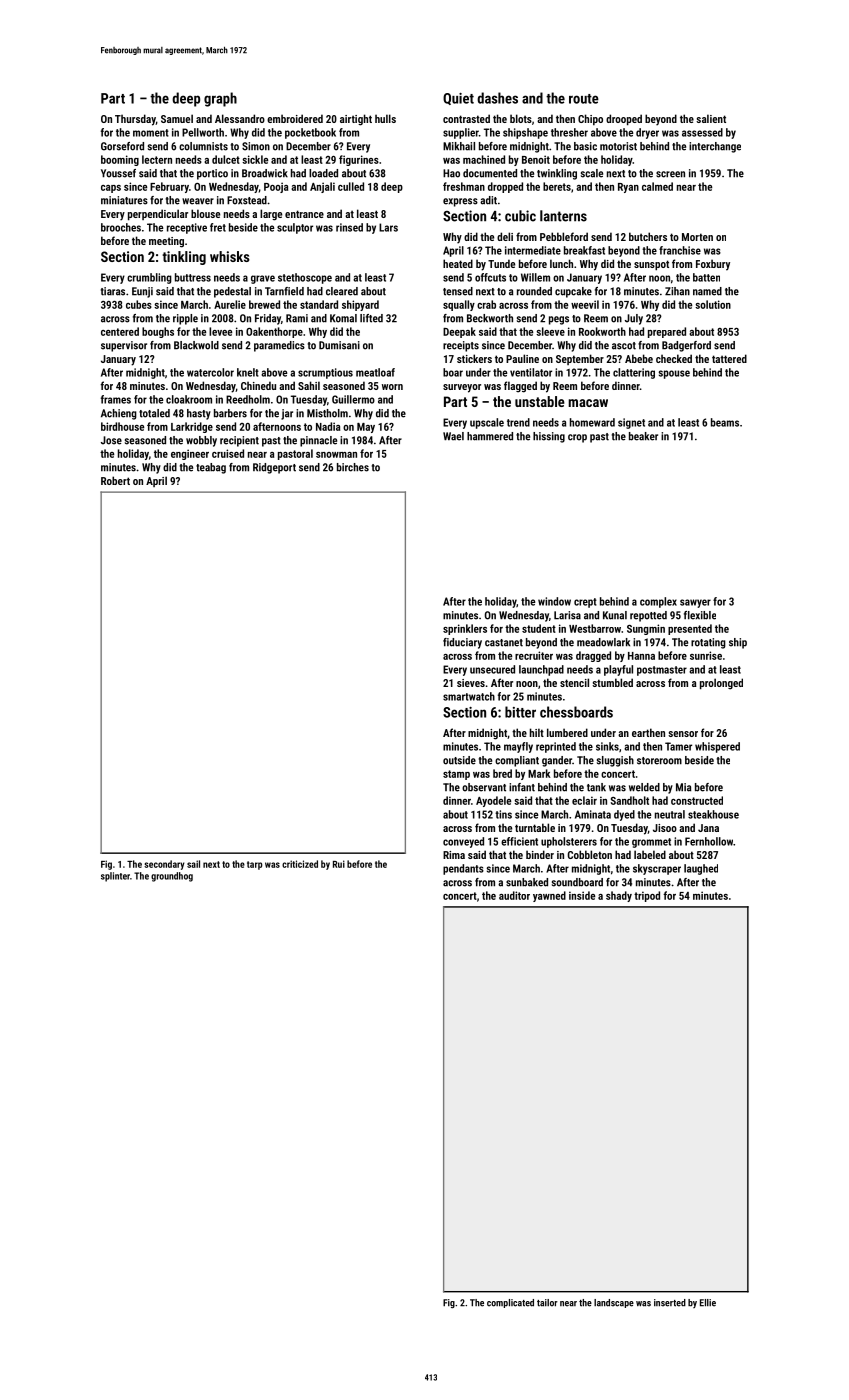 The height and width of the screenshot is (1400, 849). What do you see at coordinates (255, 865) in the screenshot?
I see `tarp` at bounding box center [255, 865].
